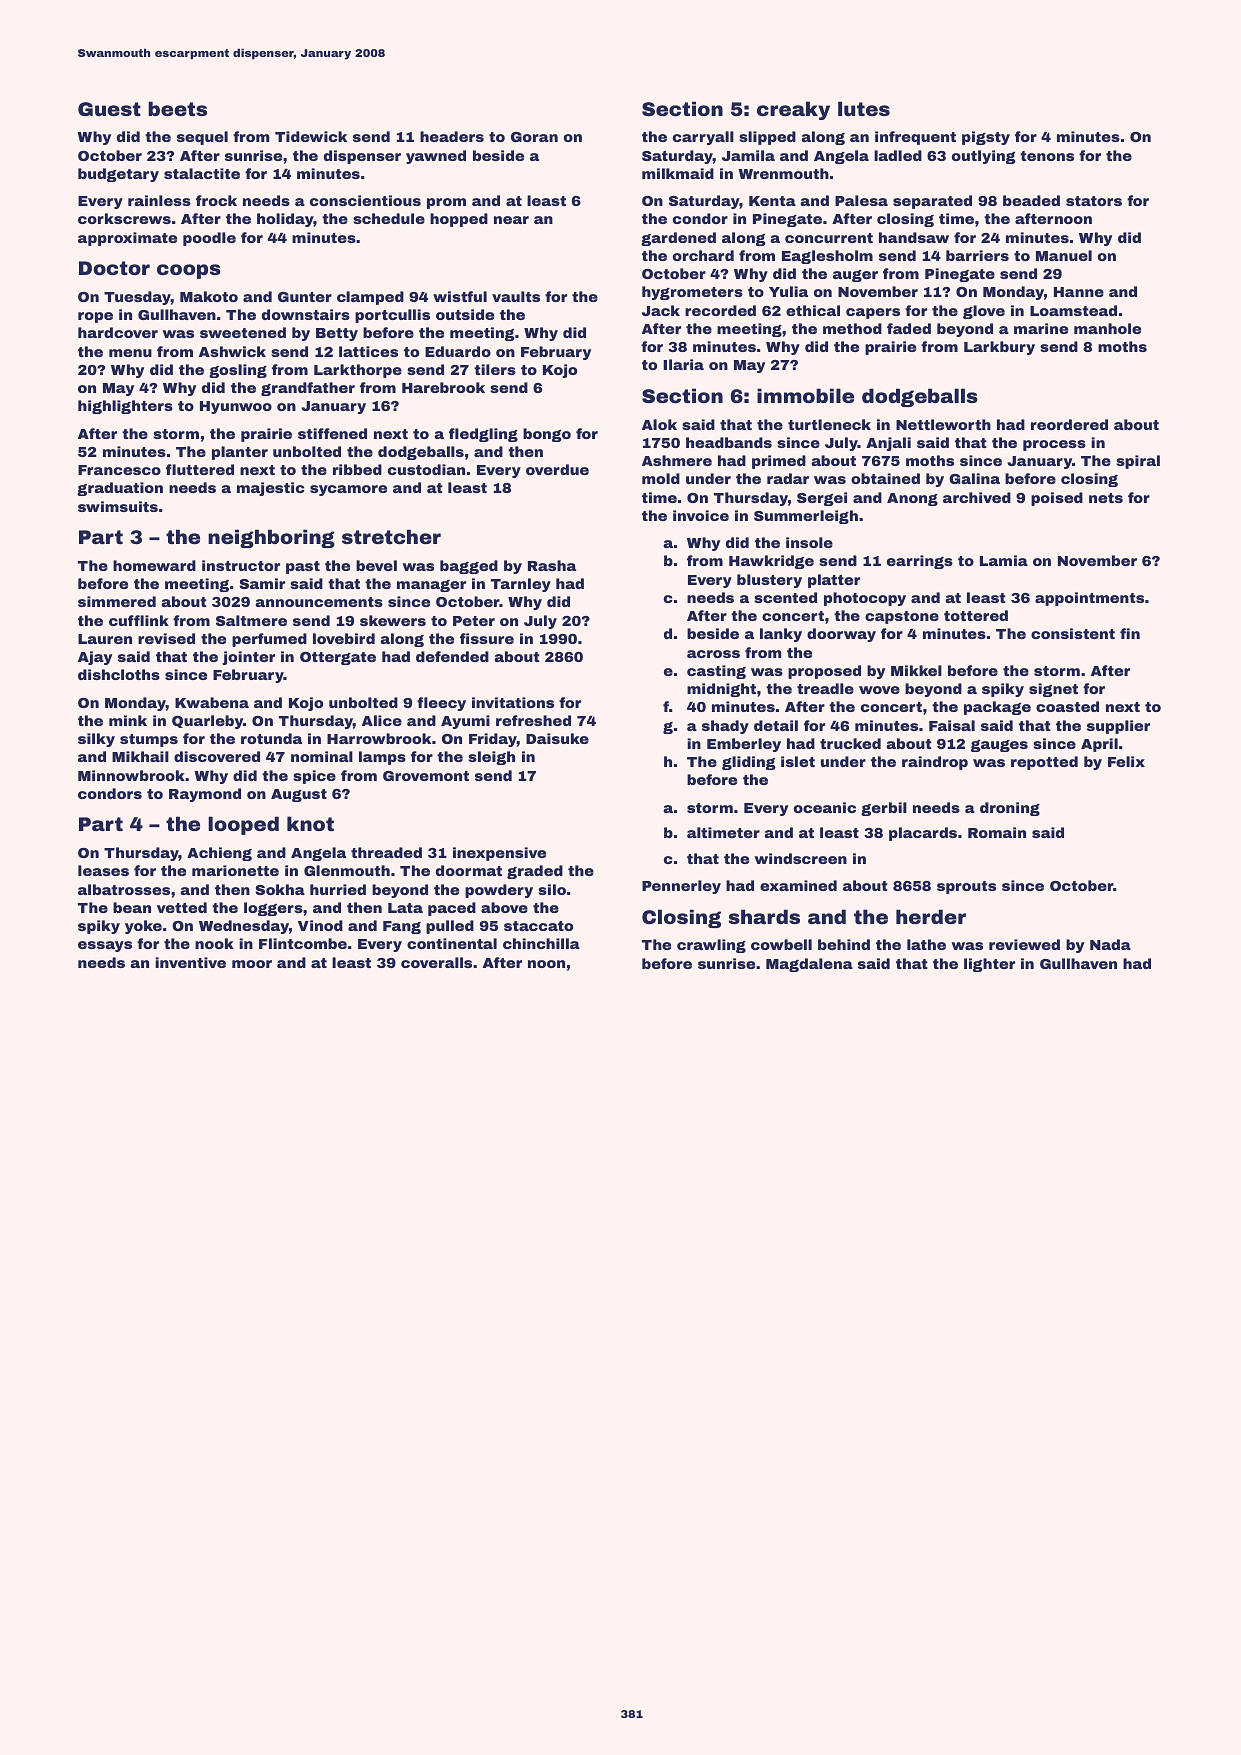 The height and width of the image is (1755, 1241). What do you see at coordinates (749, 763) in the image?
I see `gliding` at bounding box center [749, 763].
